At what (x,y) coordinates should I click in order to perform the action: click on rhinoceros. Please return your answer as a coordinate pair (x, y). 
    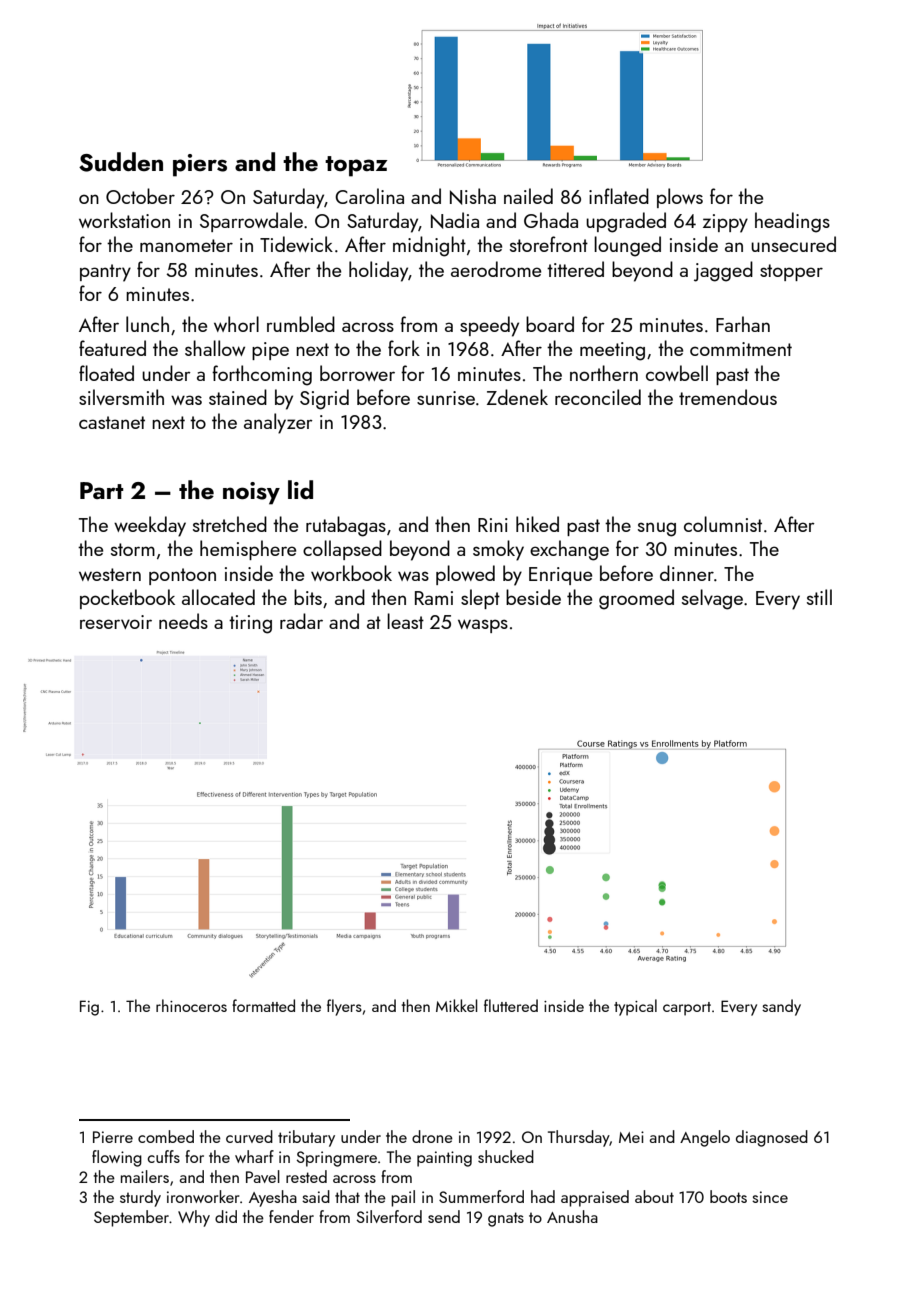
    Looking at the image, I should click on (191, 1005).
